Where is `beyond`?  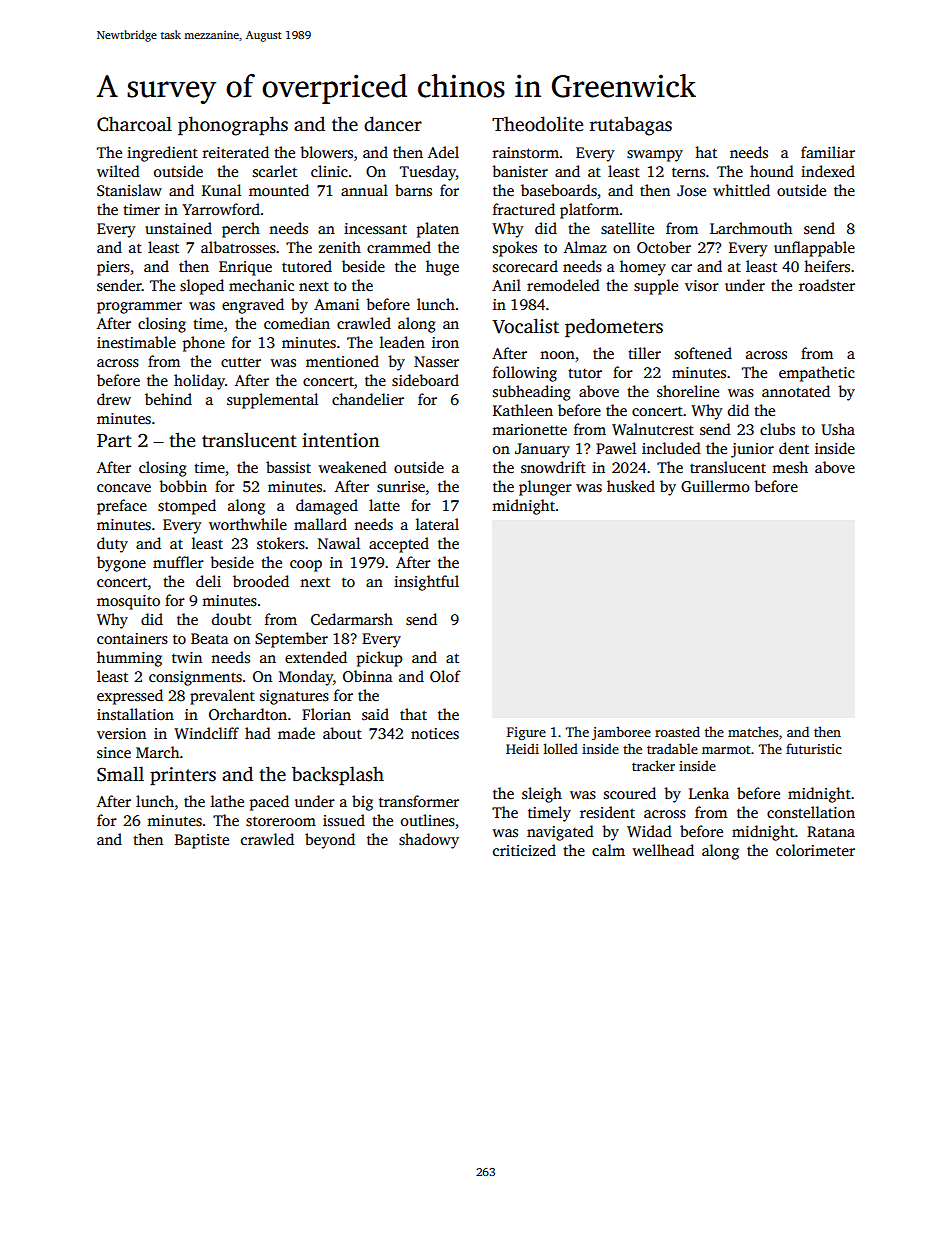 beyond is located at coordinates (330, 841).
